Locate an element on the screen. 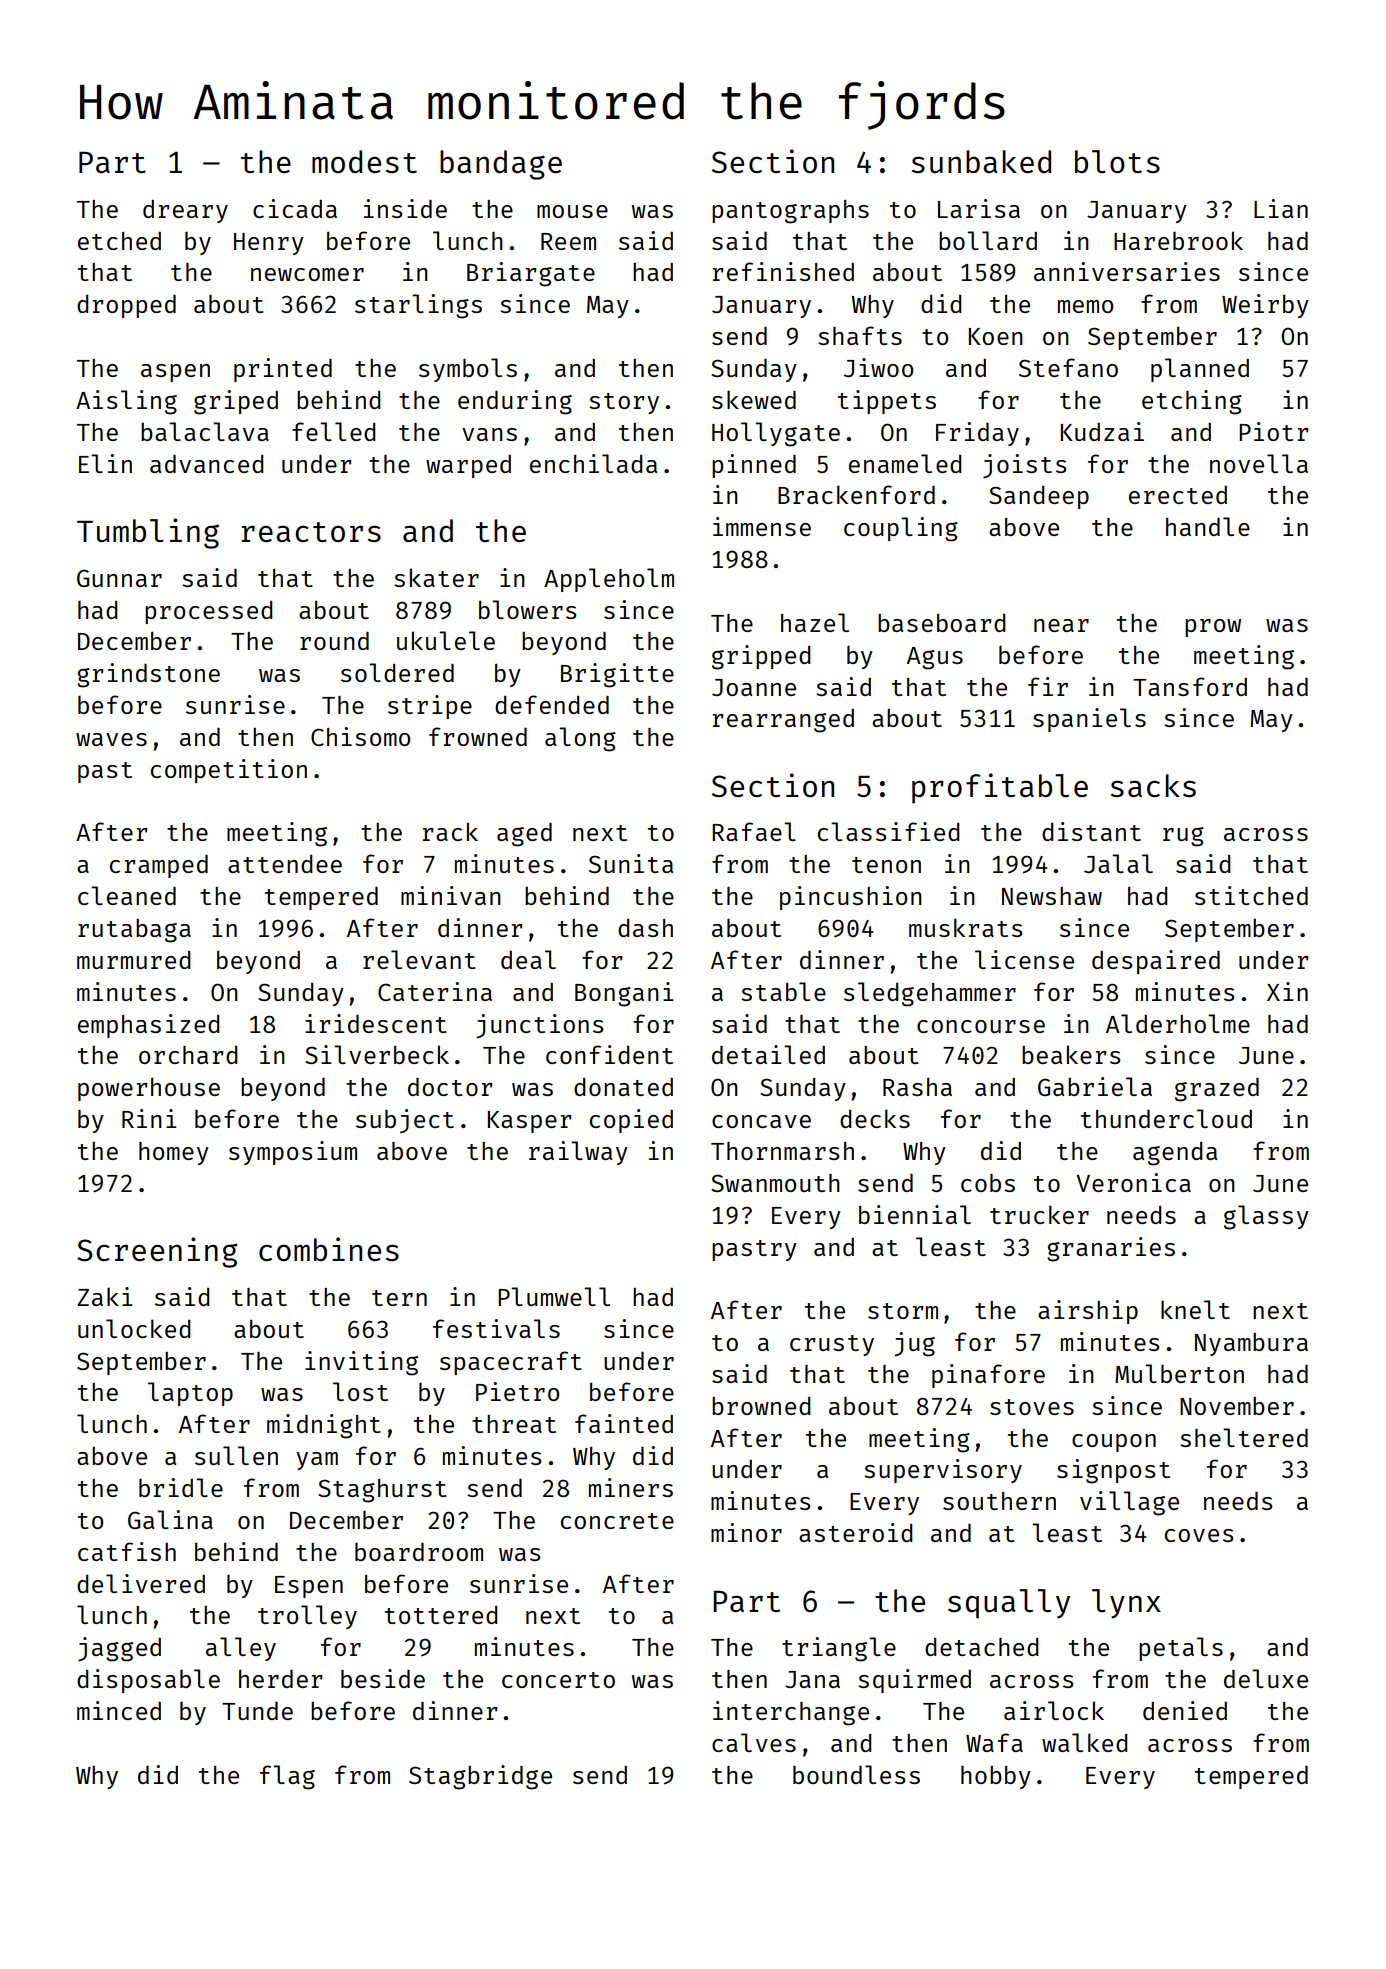 Image resolution: width=1386 pixels, height=1969 pixels. confident is located at coordinates (609, 1054).
